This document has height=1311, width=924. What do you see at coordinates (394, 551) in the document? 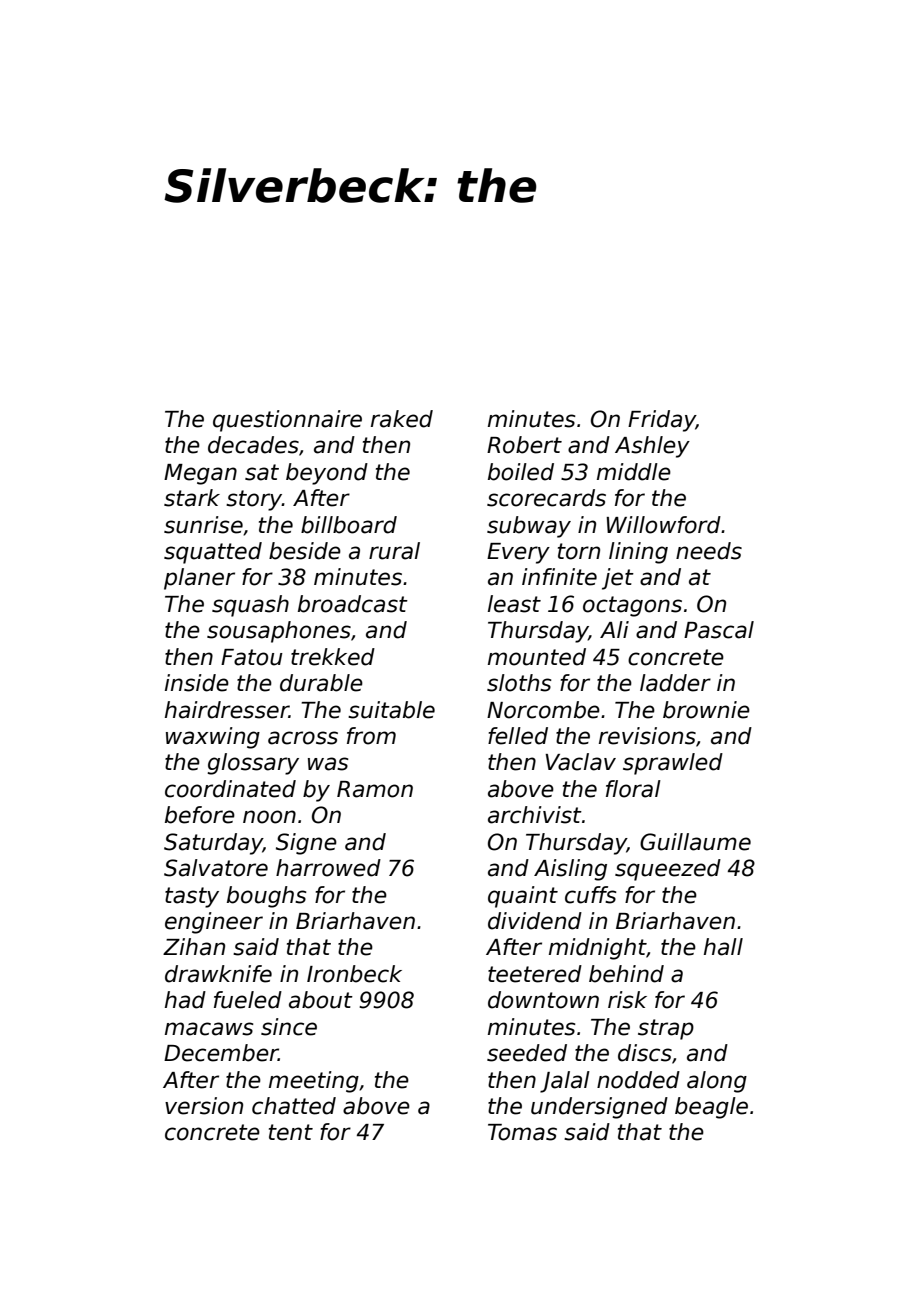
I see `rural` at bounding box center [394, 551].
